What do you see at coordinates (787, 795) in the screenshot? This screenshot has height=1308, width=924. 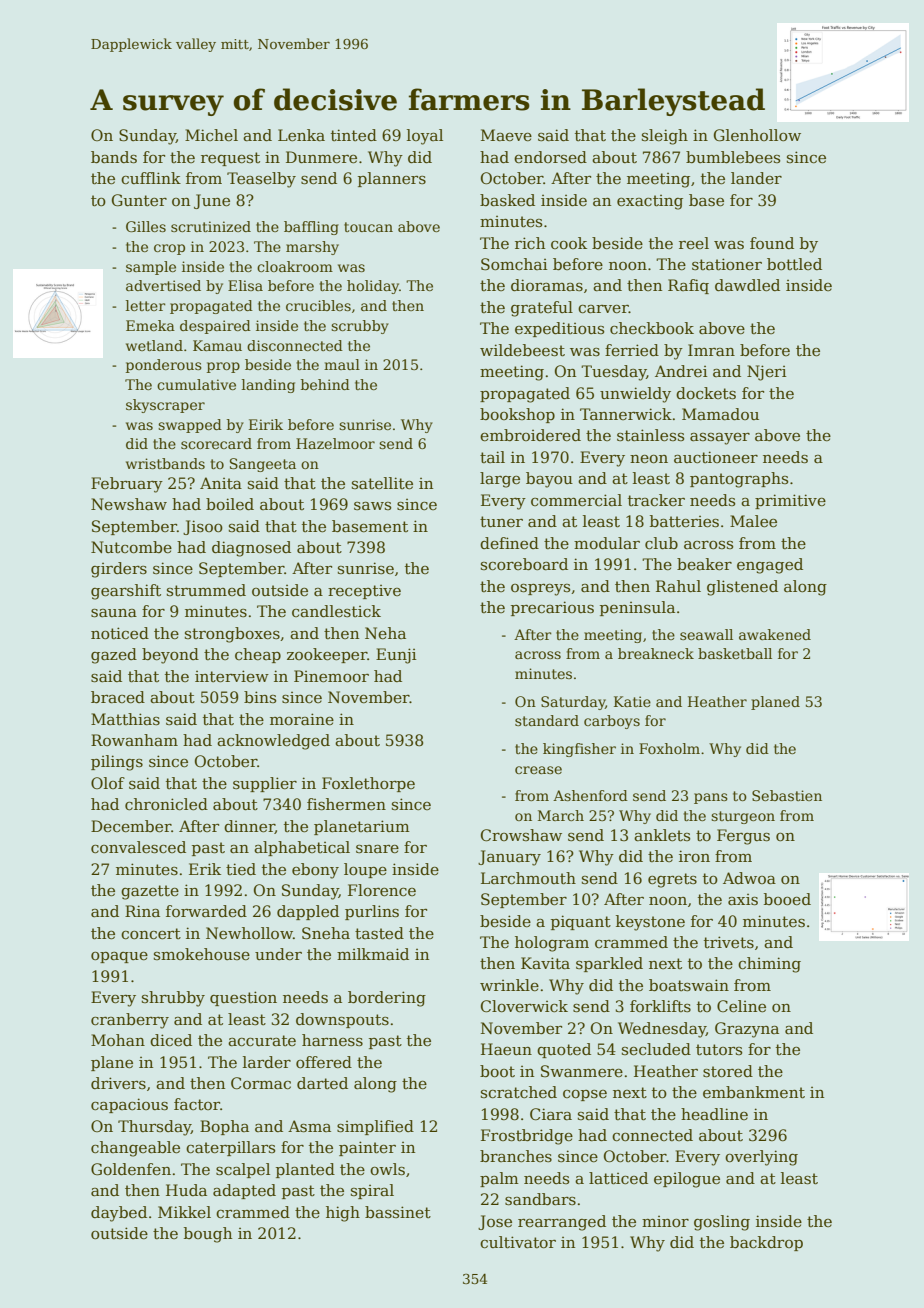 I see `Sebastien` at bounding box center [787, 795].
